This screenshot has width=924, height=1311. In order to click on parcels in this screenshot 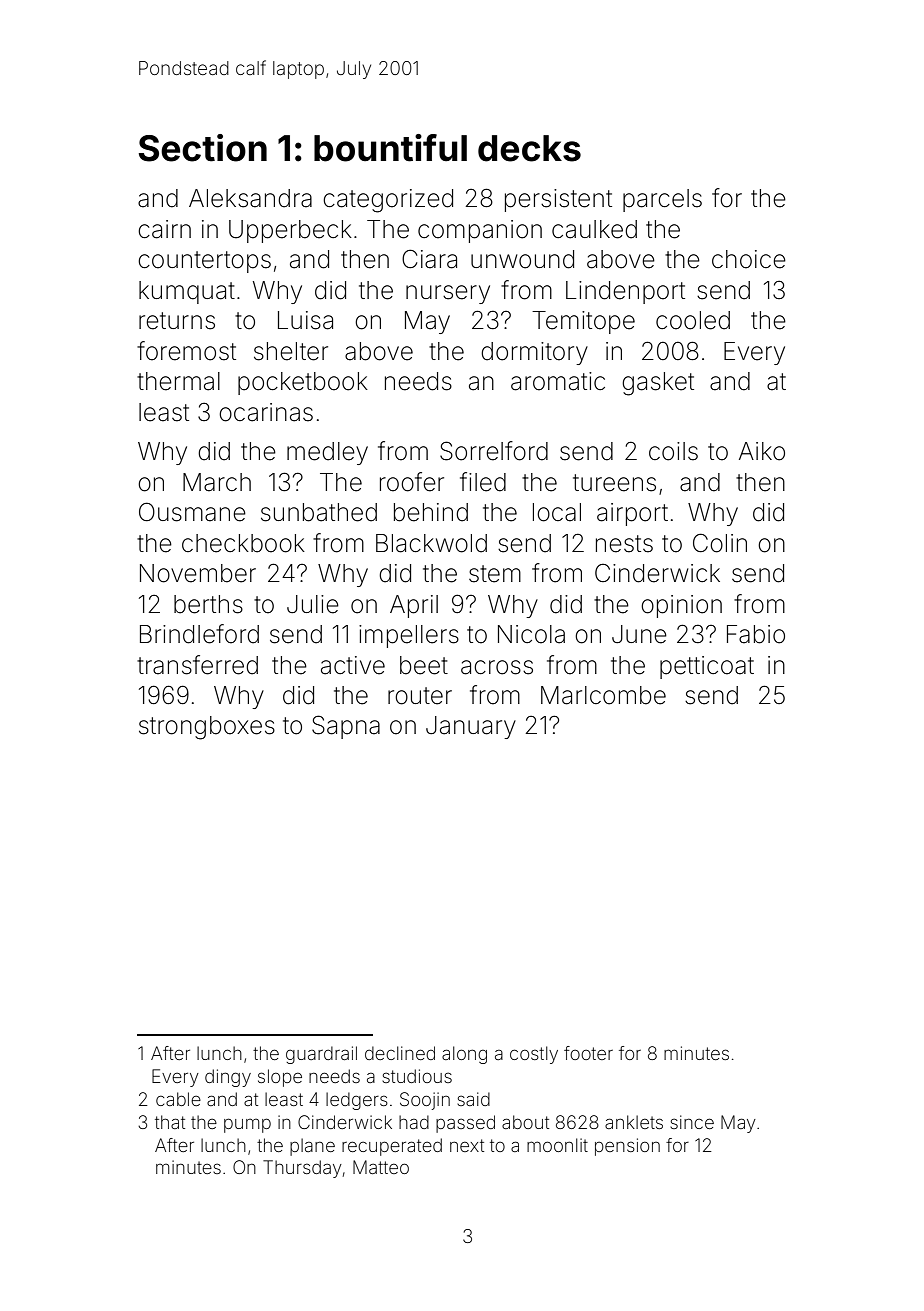, I will do `click(662, 200)`.
